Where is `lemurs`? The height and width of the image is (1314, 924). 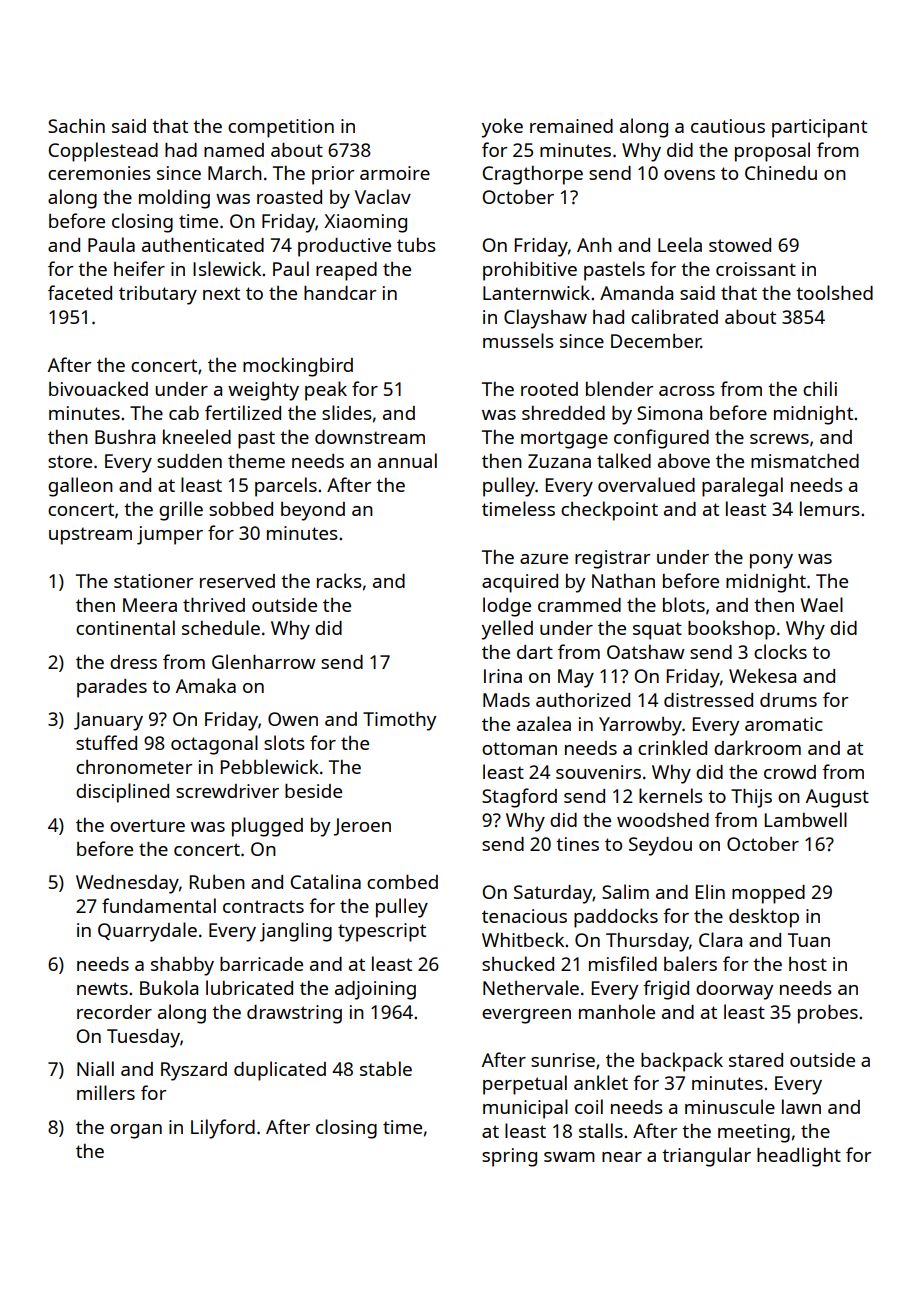 lemurs is located at coordinates (830, 508).
